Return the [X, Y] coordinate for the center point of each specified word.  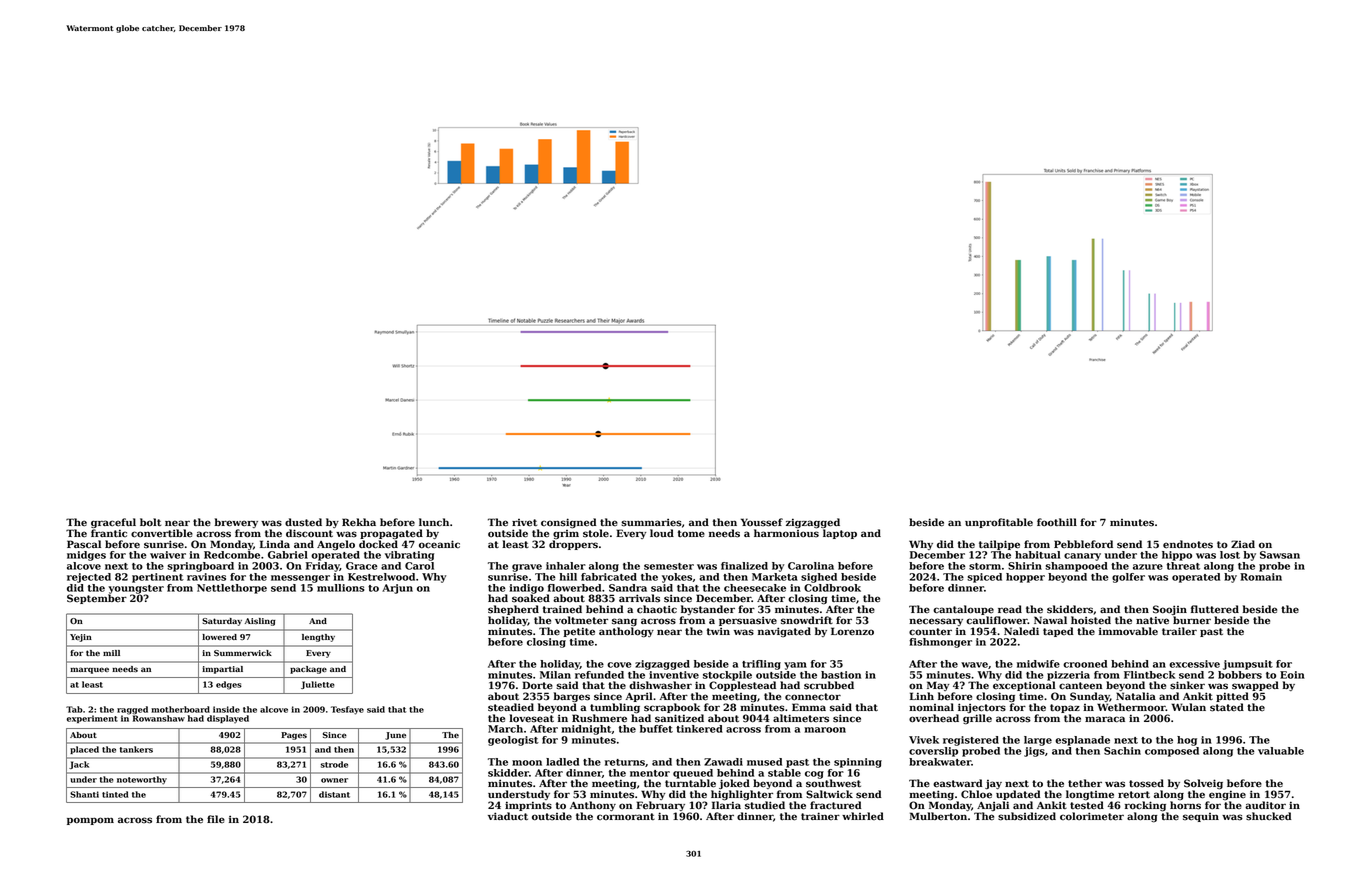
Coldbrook [832, 588]
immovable [1128, 631]
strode [334, 764]
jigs [1034, 752]
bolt [150, 522]
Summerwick [243, 653]
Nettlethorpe [232, 589]
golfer [1128, 578]
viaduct [508, 816]
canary [1082, 557]
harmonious [786, 533]
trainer [820, 816]
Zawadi [723, 762]
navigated [784, 632]
